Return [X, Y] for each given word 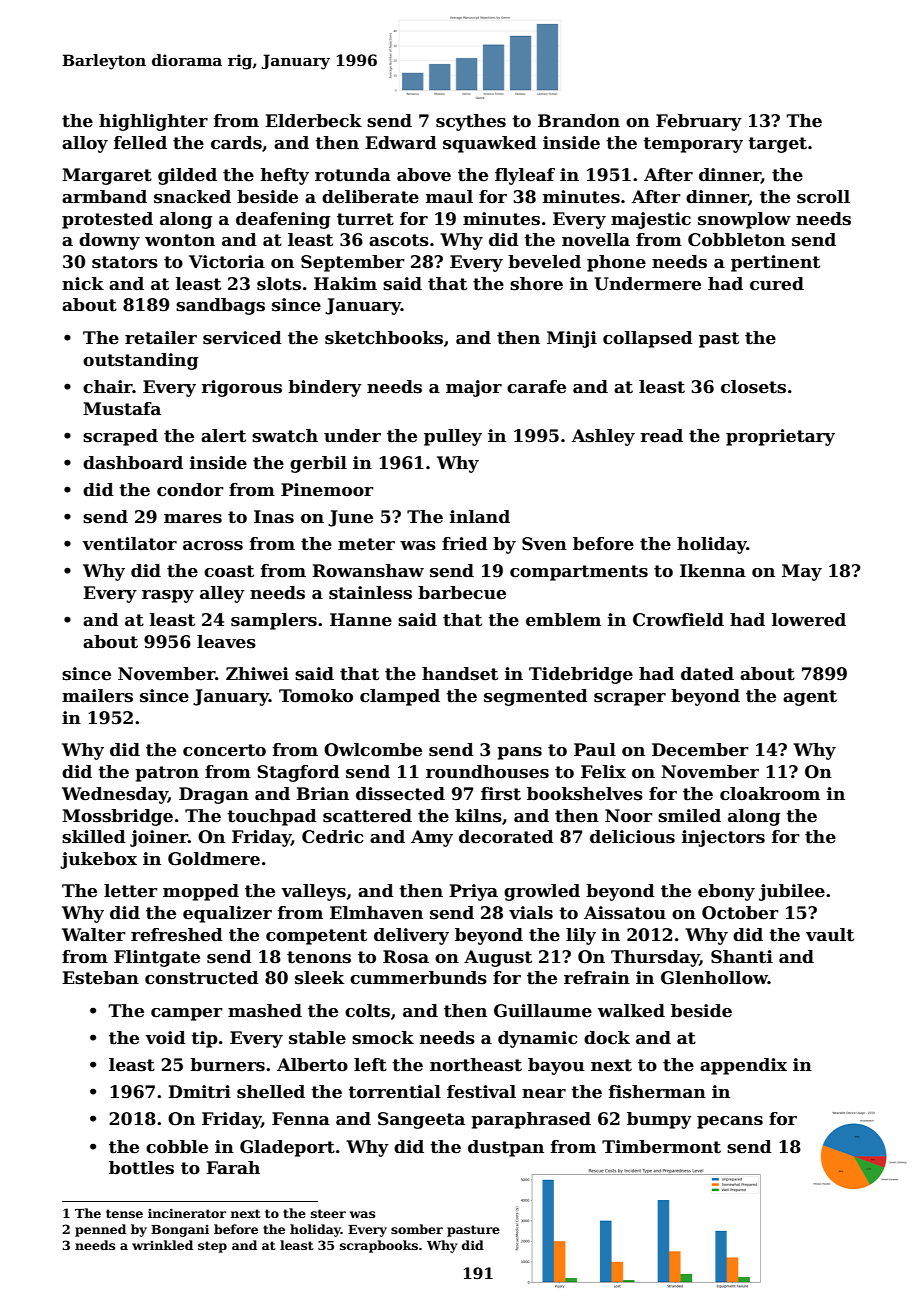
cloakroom [770, 794]
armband [104, 197]
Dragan [214, 795]
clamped [400, 697]
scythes [471, 122]
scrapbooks [379, 1246]
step [212, 1247]
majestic [651, 220]
